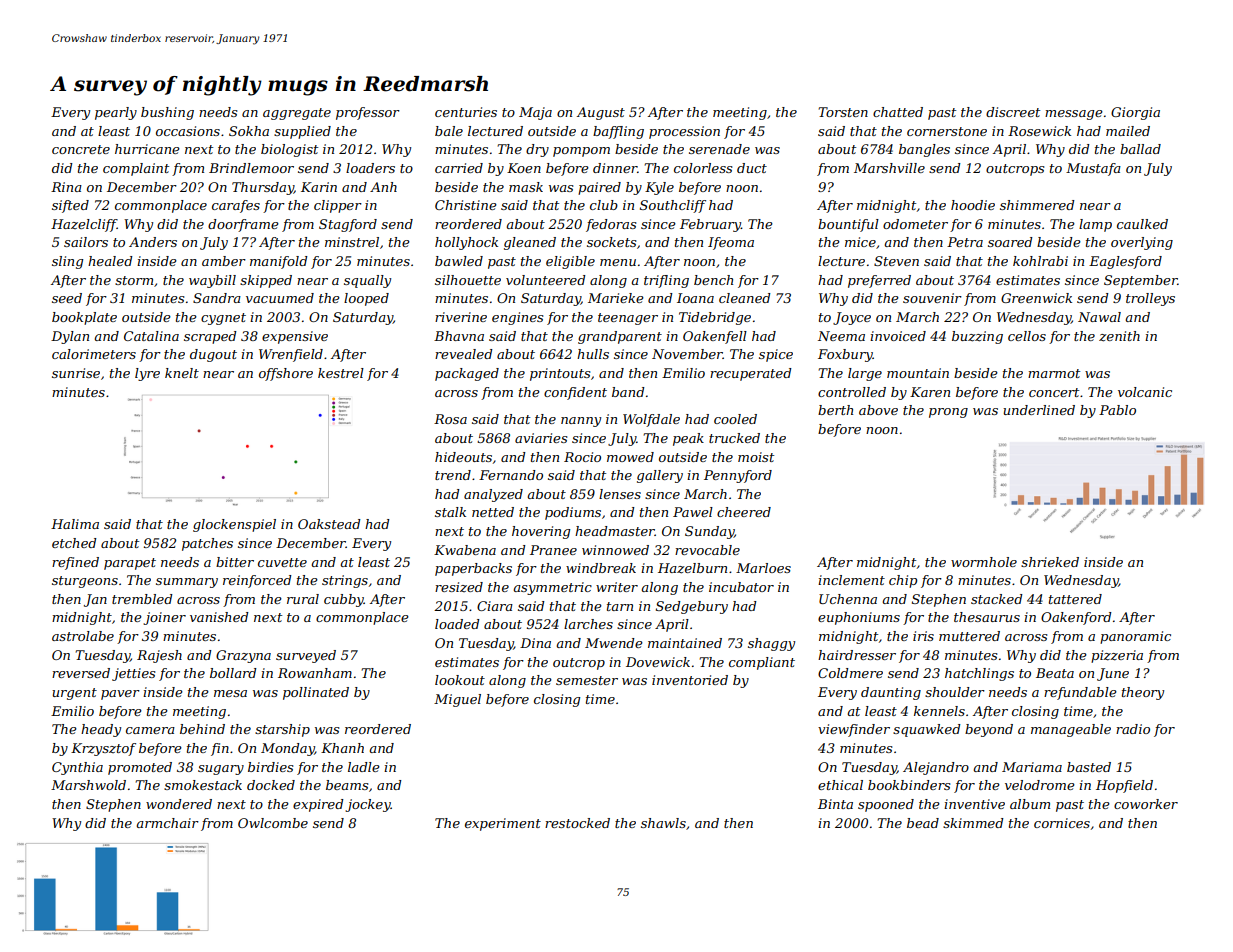 The image size is (1233, 952). I want to click on Uchenna, so click(848, 599).
